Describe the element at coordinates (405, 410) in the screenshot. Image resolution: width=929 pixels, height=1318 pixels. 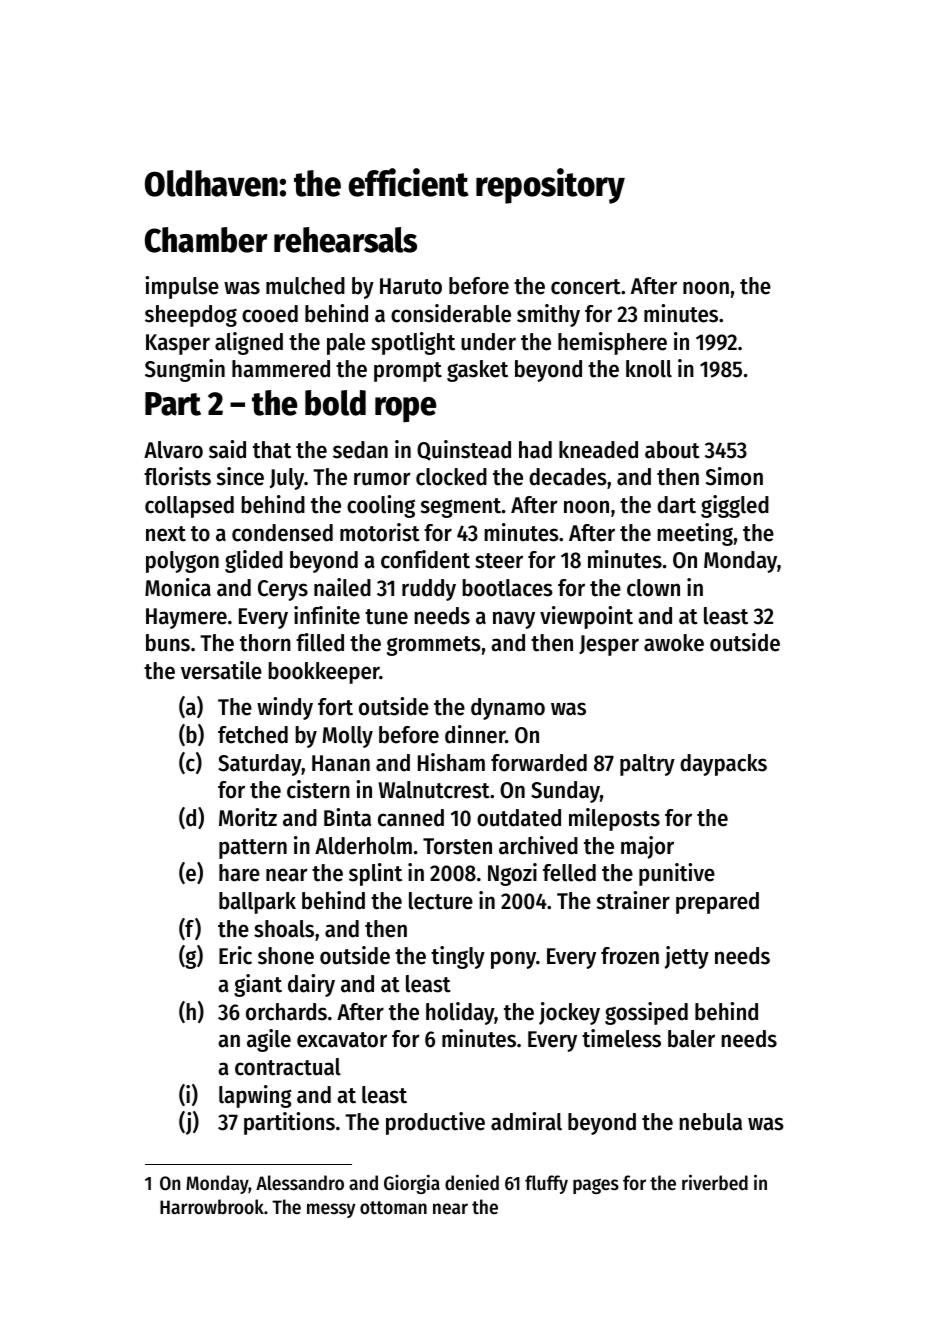
I see `rope` at that location.
